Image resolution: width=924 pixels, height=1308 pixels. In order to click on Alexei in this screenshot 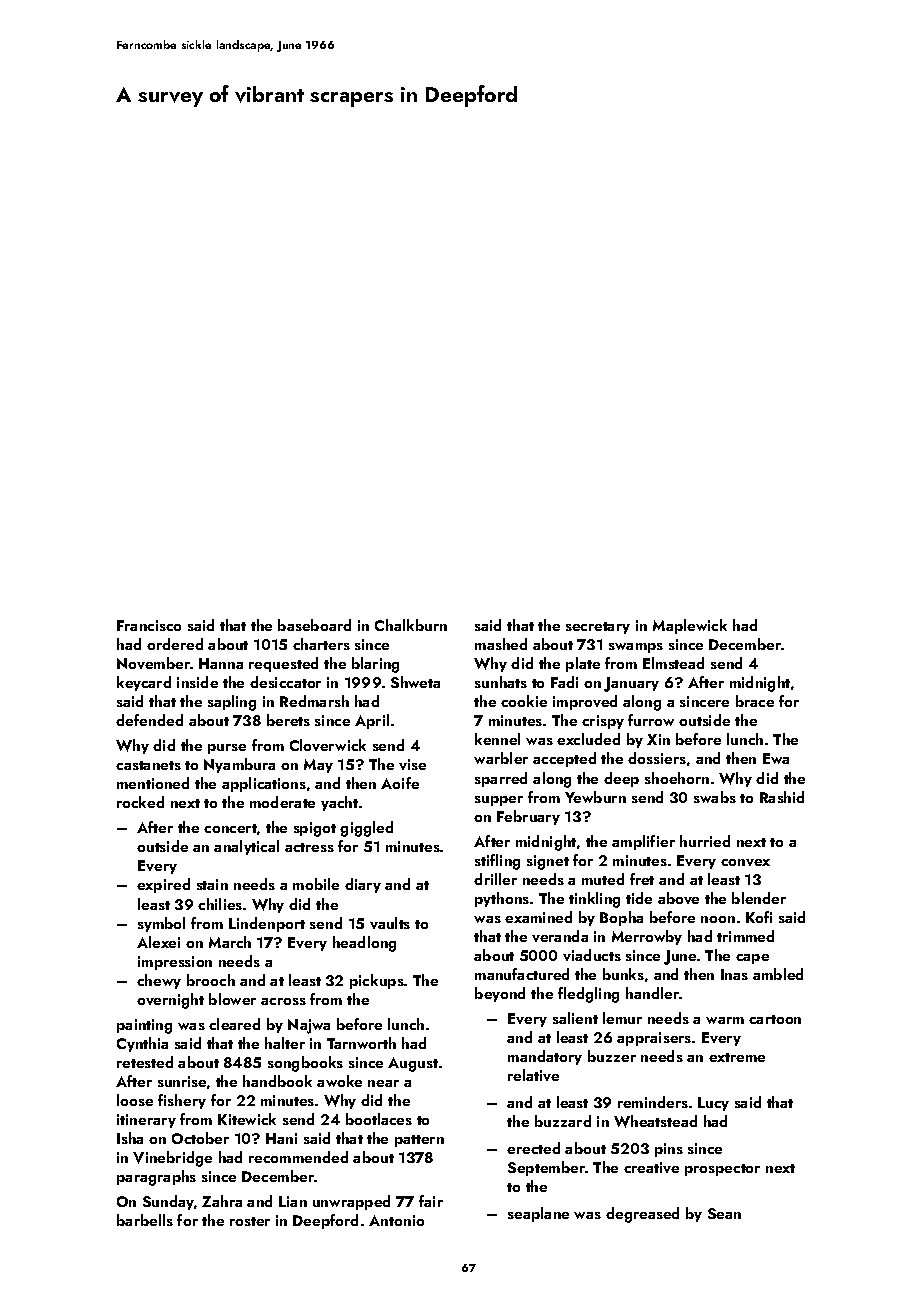, I will do `click(158, 942)`.
